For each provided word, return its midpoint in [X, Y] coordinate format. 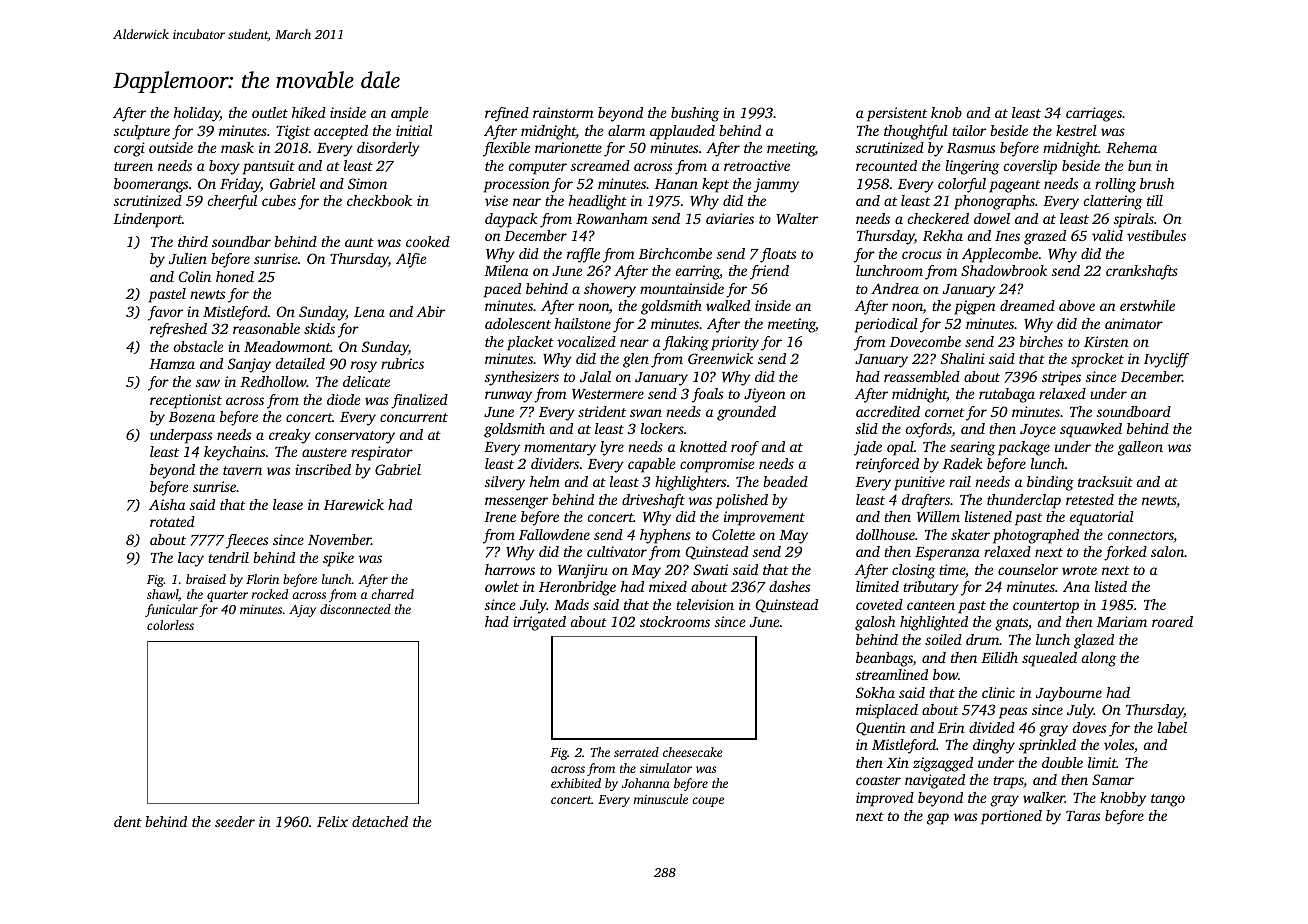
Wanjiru [583, 571]
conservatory [355, 437]
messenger [516, 503]
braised [206, 579]
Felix [332, 821]
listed [1111, 586]
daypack [511, 220]
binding [1050, 483]
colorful [962, 185]
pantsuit [269, 167]
